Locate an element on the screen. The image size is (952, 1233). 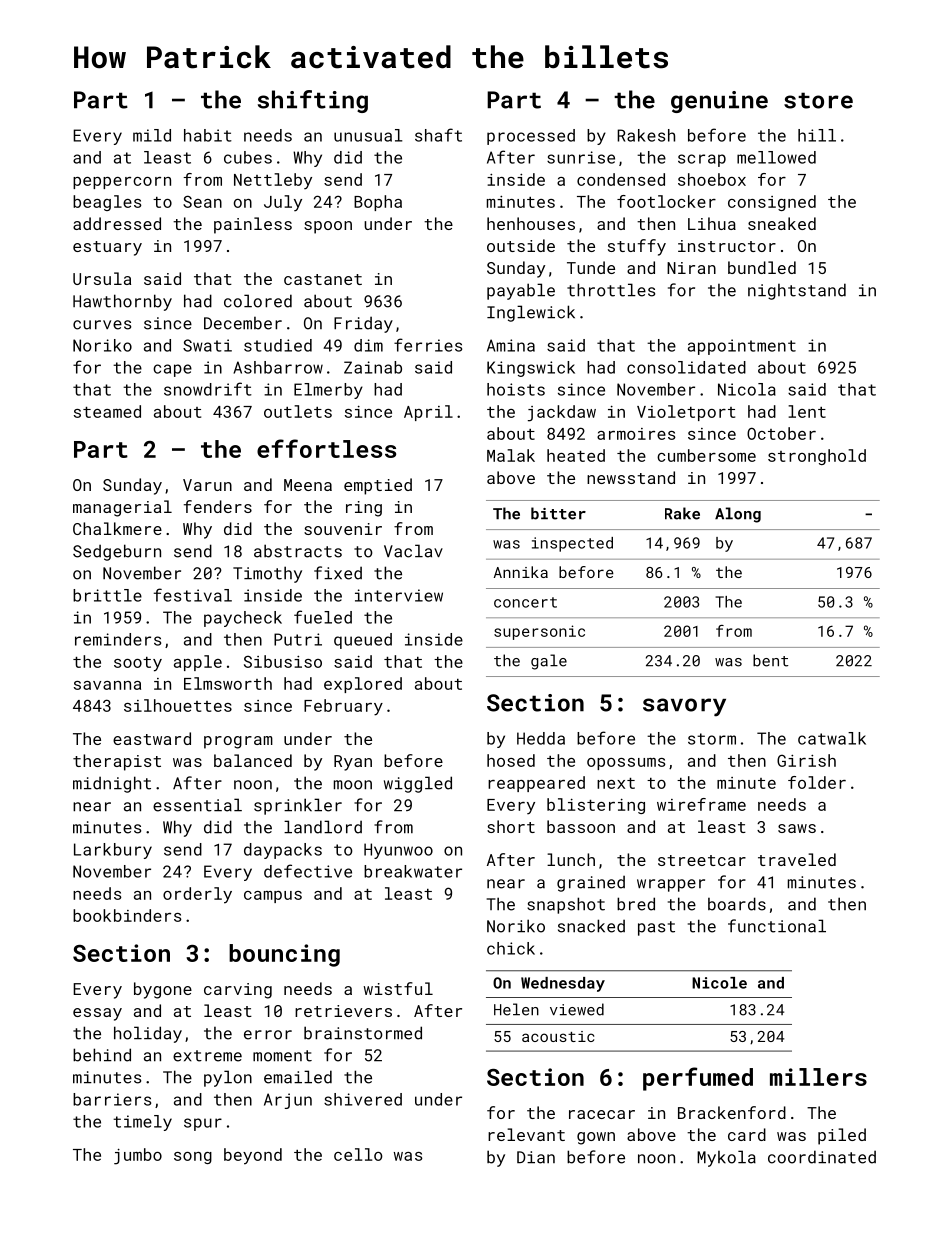
racecar is located at coordinates (602, 1114).
